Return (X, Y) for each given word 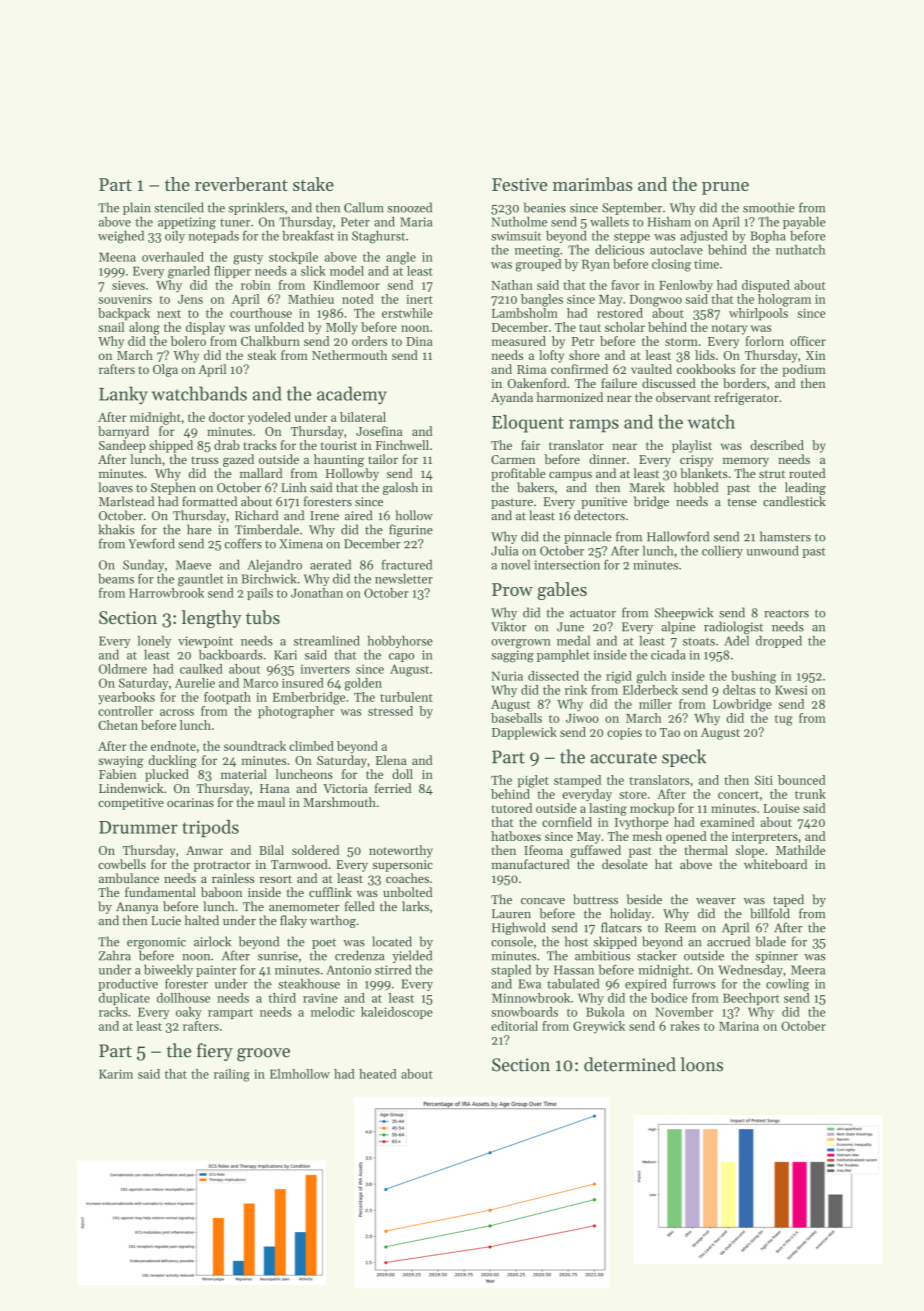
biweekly (168, 971)
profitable (518, 474)
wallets (609, 222)
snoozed (409, 207)
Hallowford (678, 536)
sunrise (278, 956)
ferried (393, 788)
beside (644, 899)
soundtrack (255, 746)
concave (543, 901)
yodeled (269, 418)
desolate (625, 864)
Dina (419, 341)
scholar (625, 327)
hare (199, 529)
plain (137, 208)
